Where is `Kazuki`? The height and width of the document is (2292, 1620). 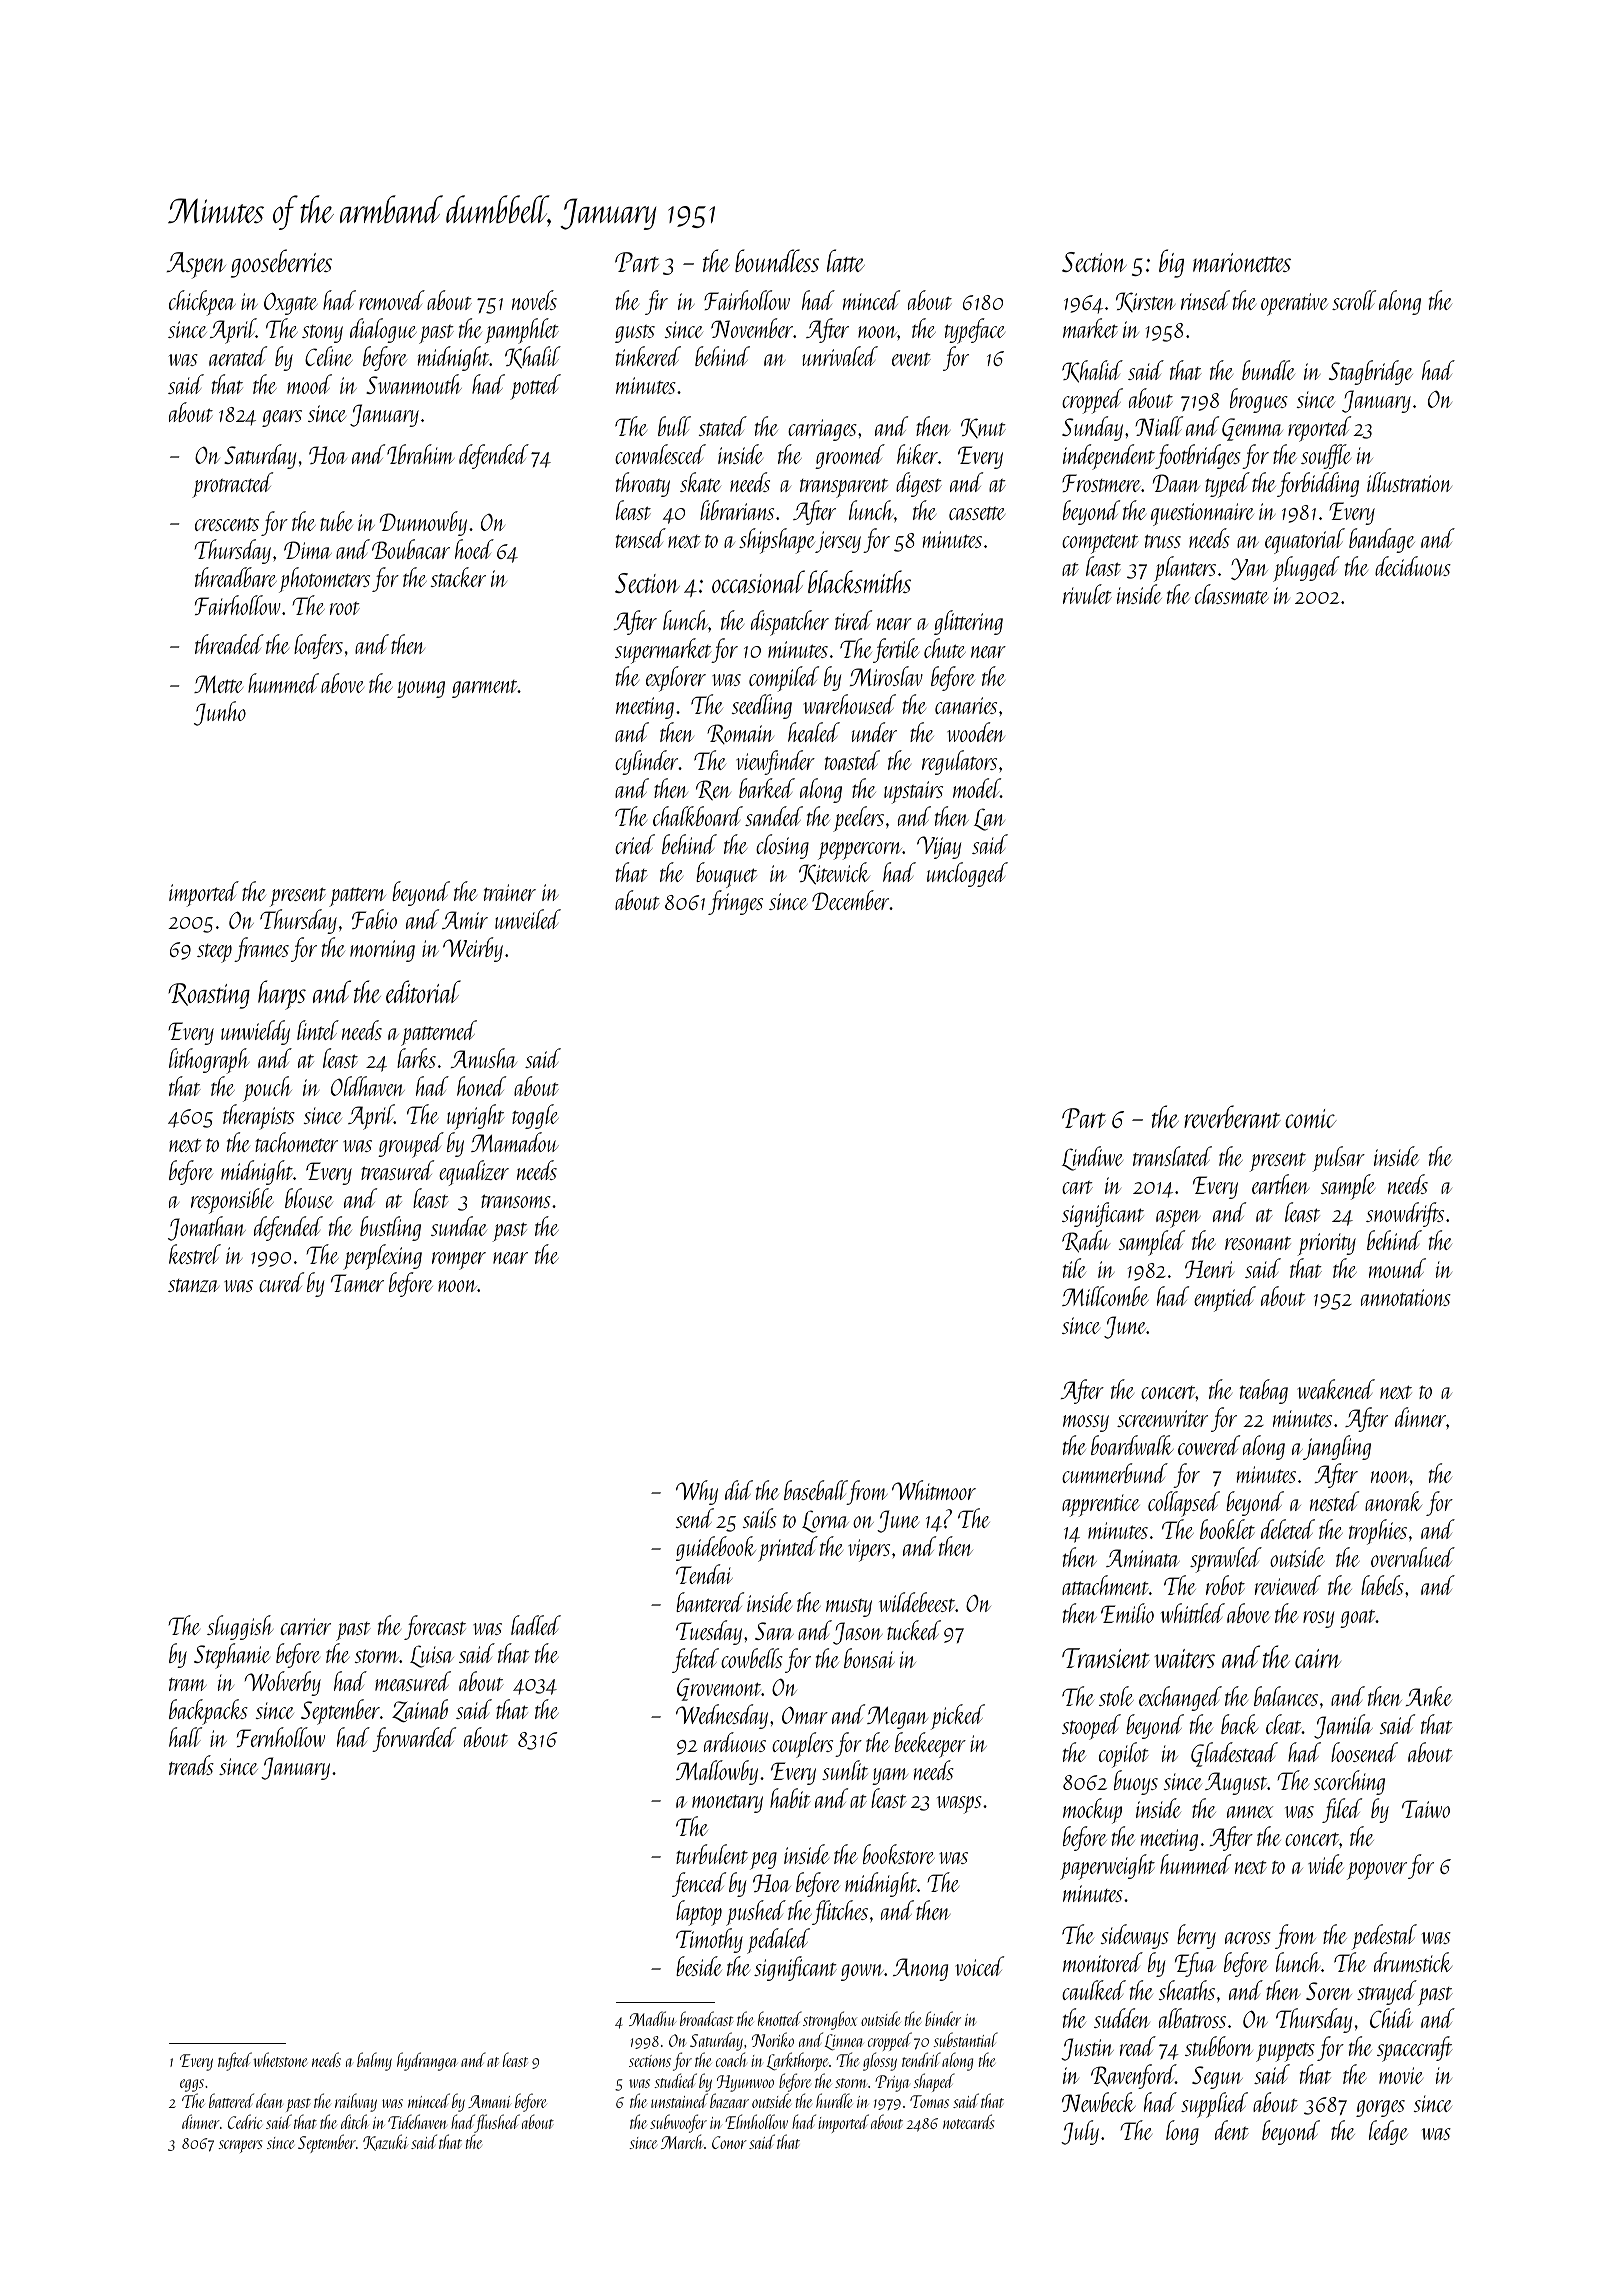
Kazuki is located at coordinates (385, 2142).
